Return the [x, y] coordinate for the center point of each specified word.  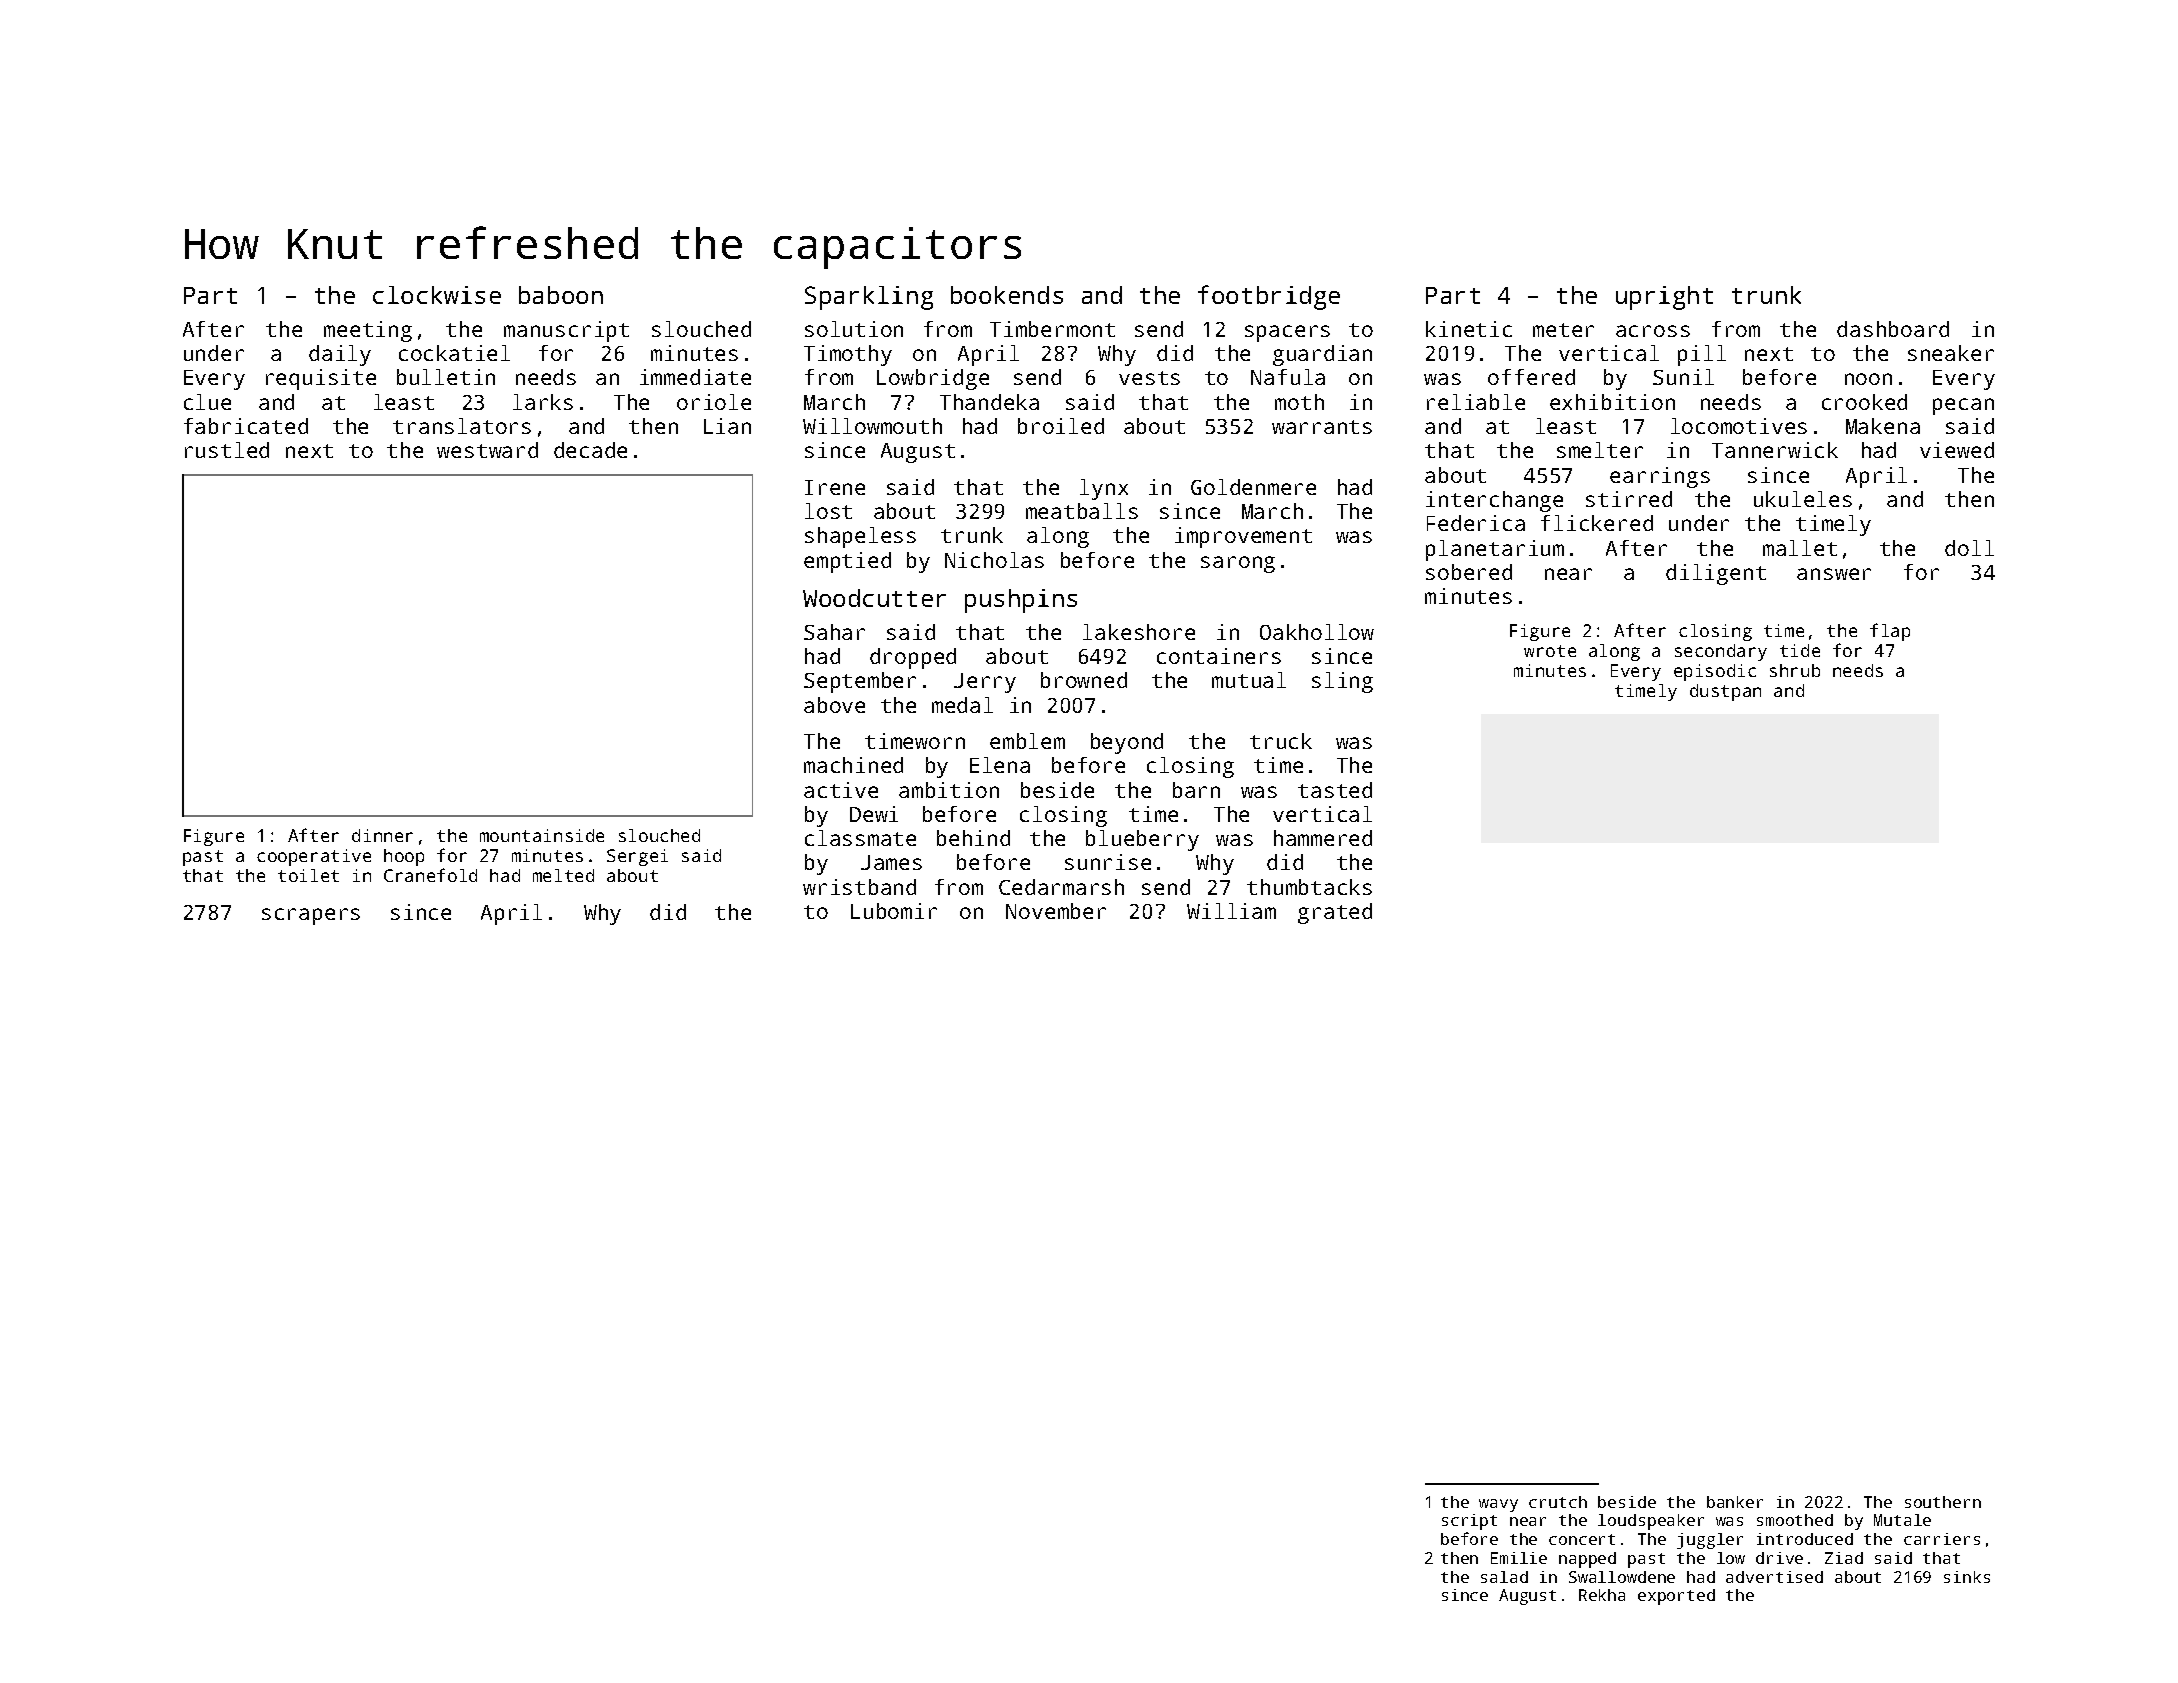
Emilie [1519, 1558]
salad [1504, 1577]
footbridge [1269, 297]
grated [1335, 913]
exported [1676, 1597]
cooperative [314, 857]
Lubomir [894, 911]
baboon [561, 295]
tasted [1335, 790]
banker [1735, 1502]
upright [1664, 298]
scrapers [311, 916]
